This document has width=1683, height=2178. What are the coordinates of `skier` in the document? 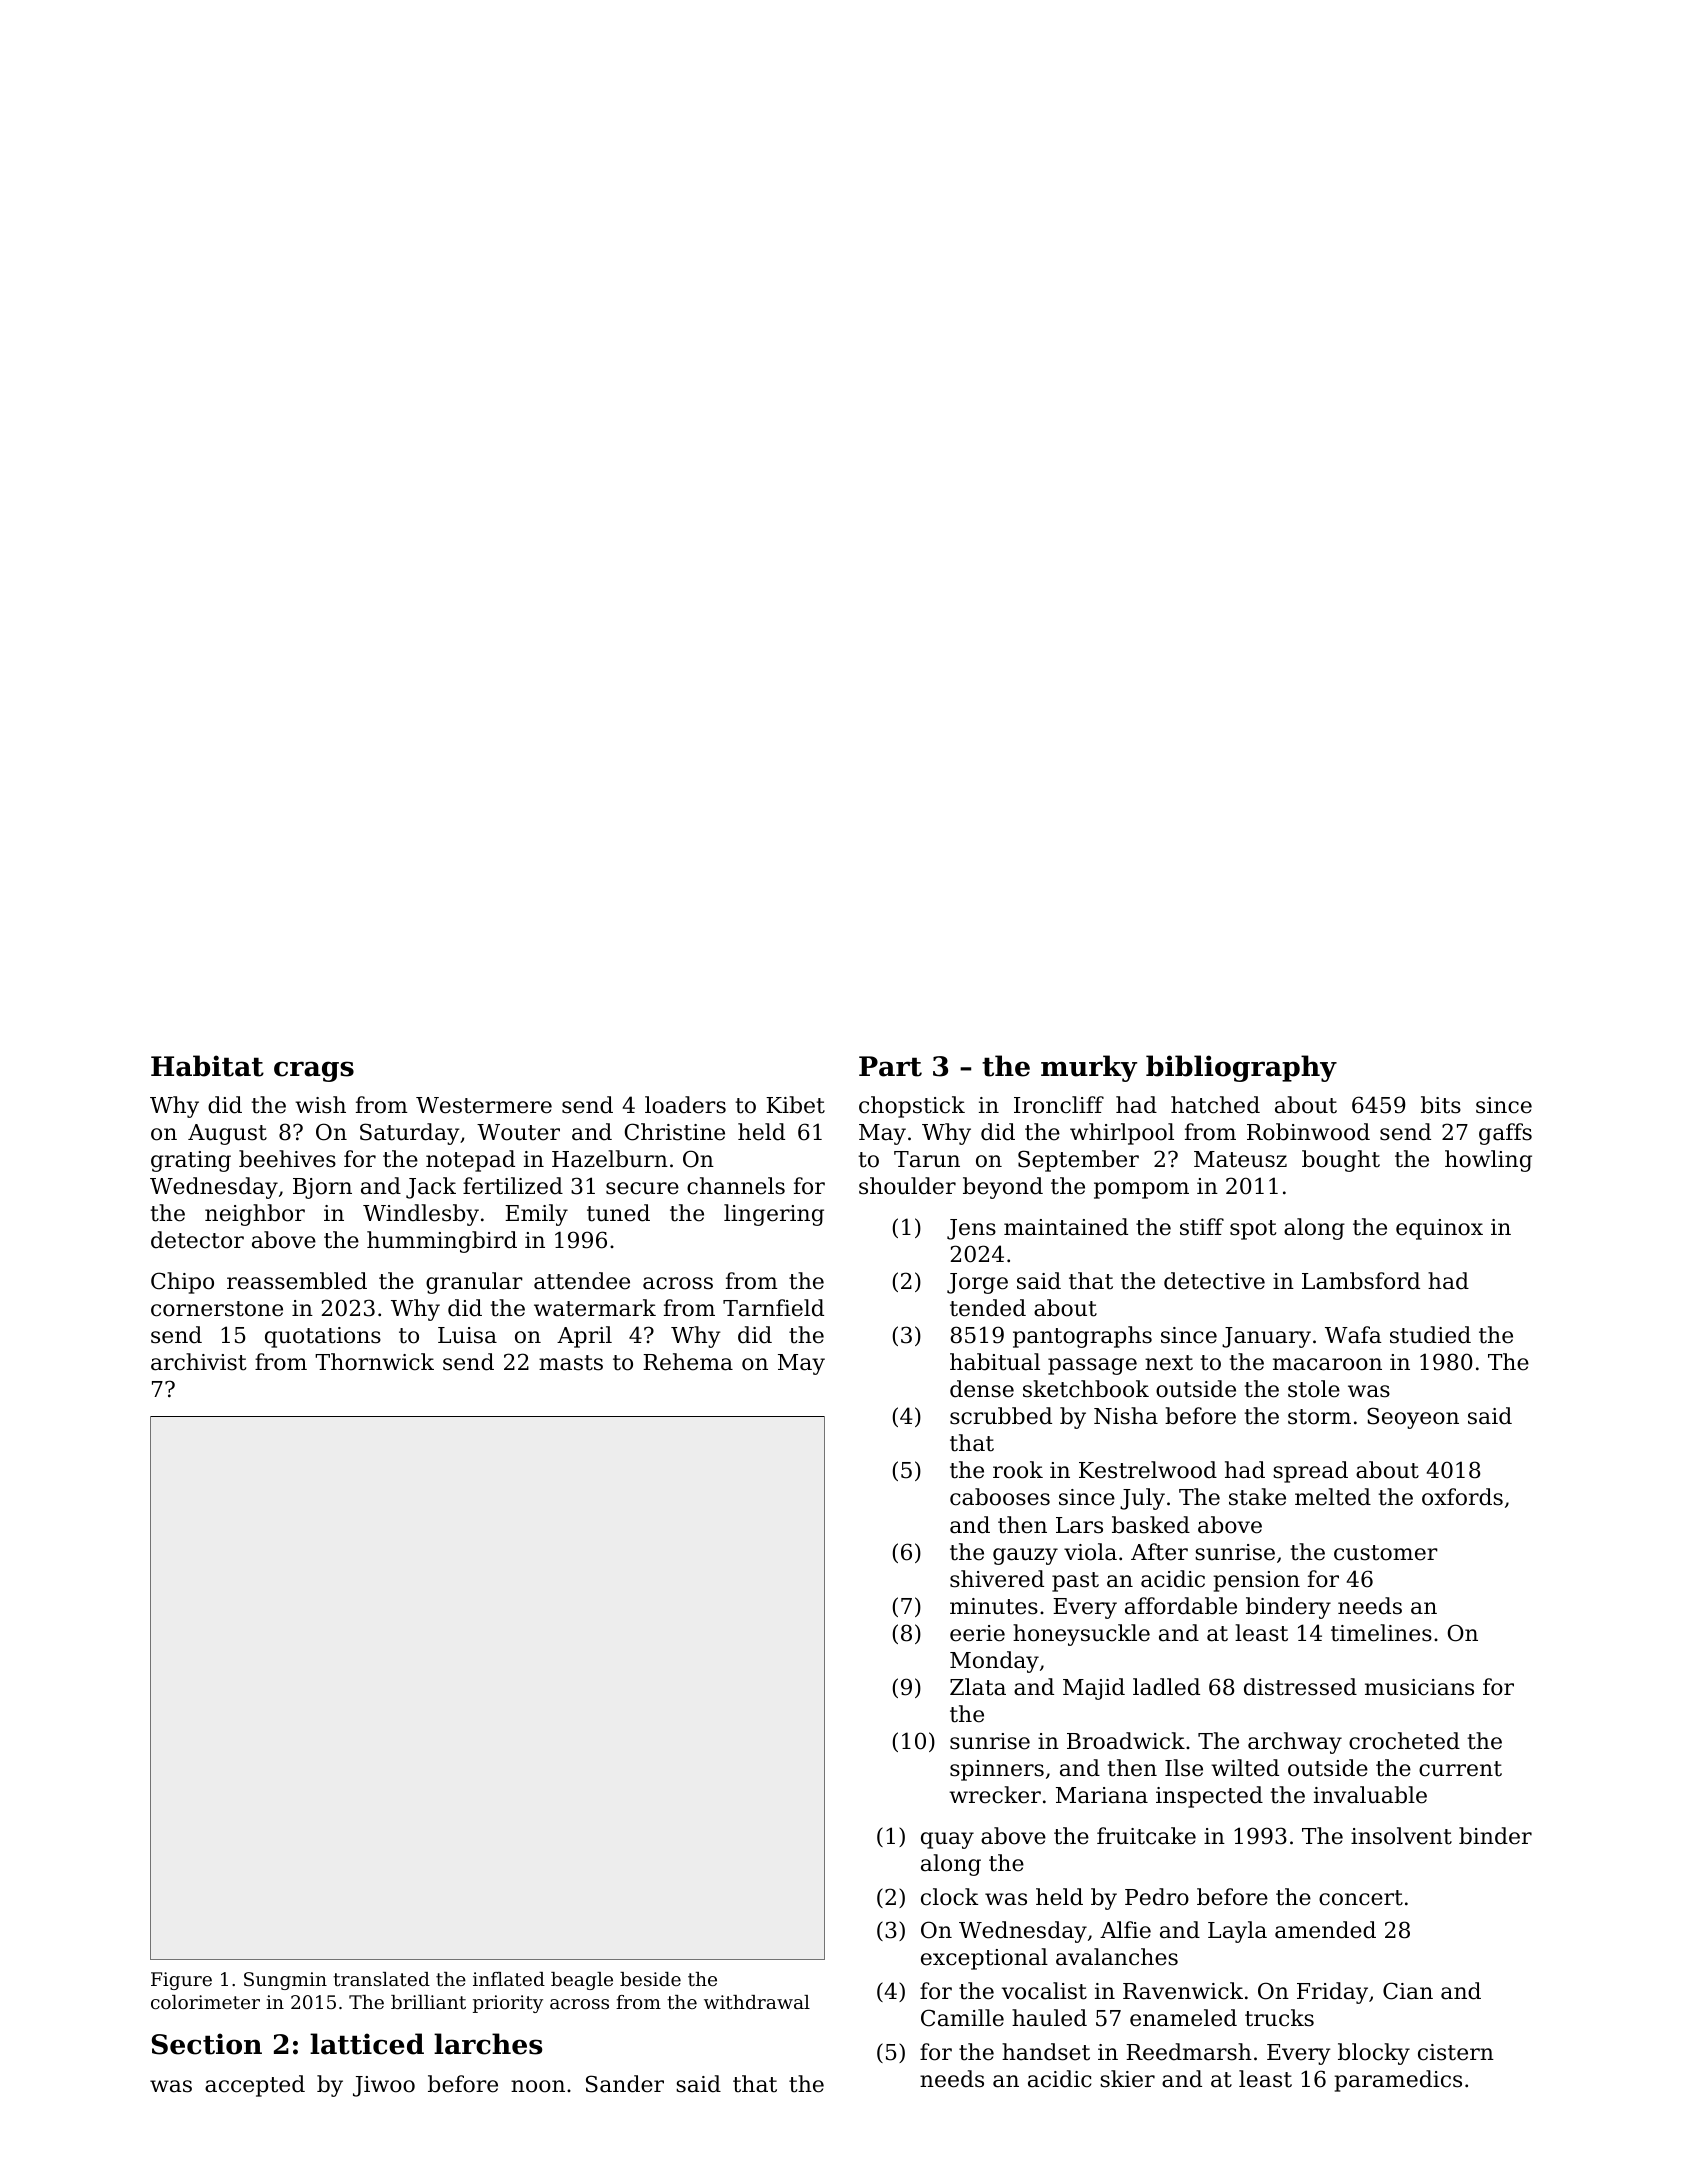 It's located at (1127, 2079).
